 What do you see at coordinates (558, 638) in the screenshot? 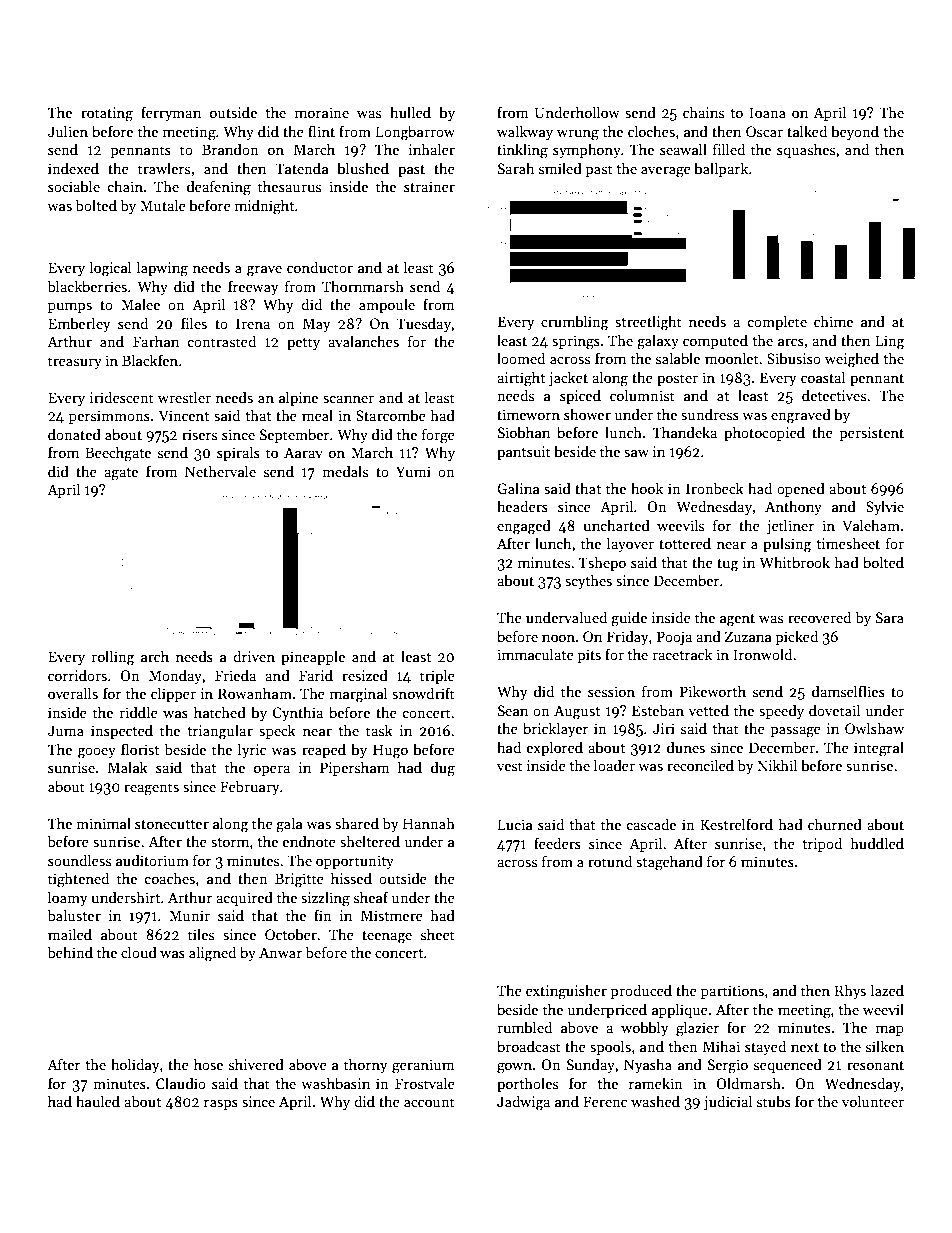
I see `noon` at bounding box center [558, 638].
